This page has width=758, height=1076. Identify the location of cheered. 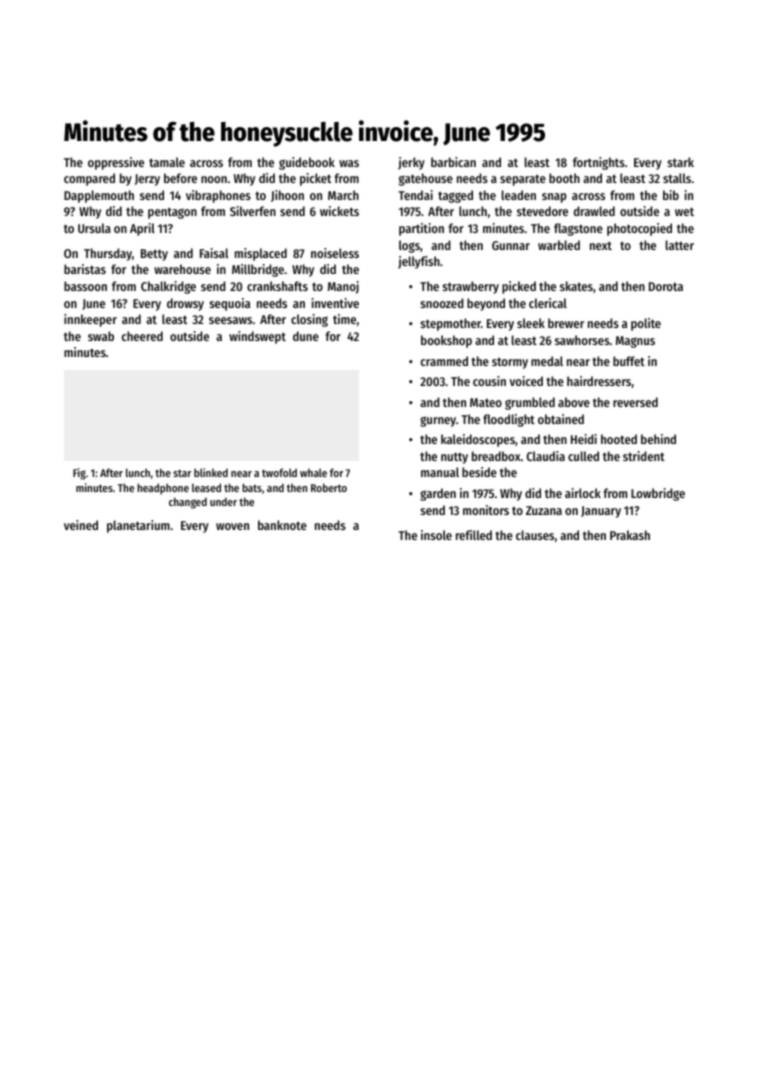
(142, 336).
